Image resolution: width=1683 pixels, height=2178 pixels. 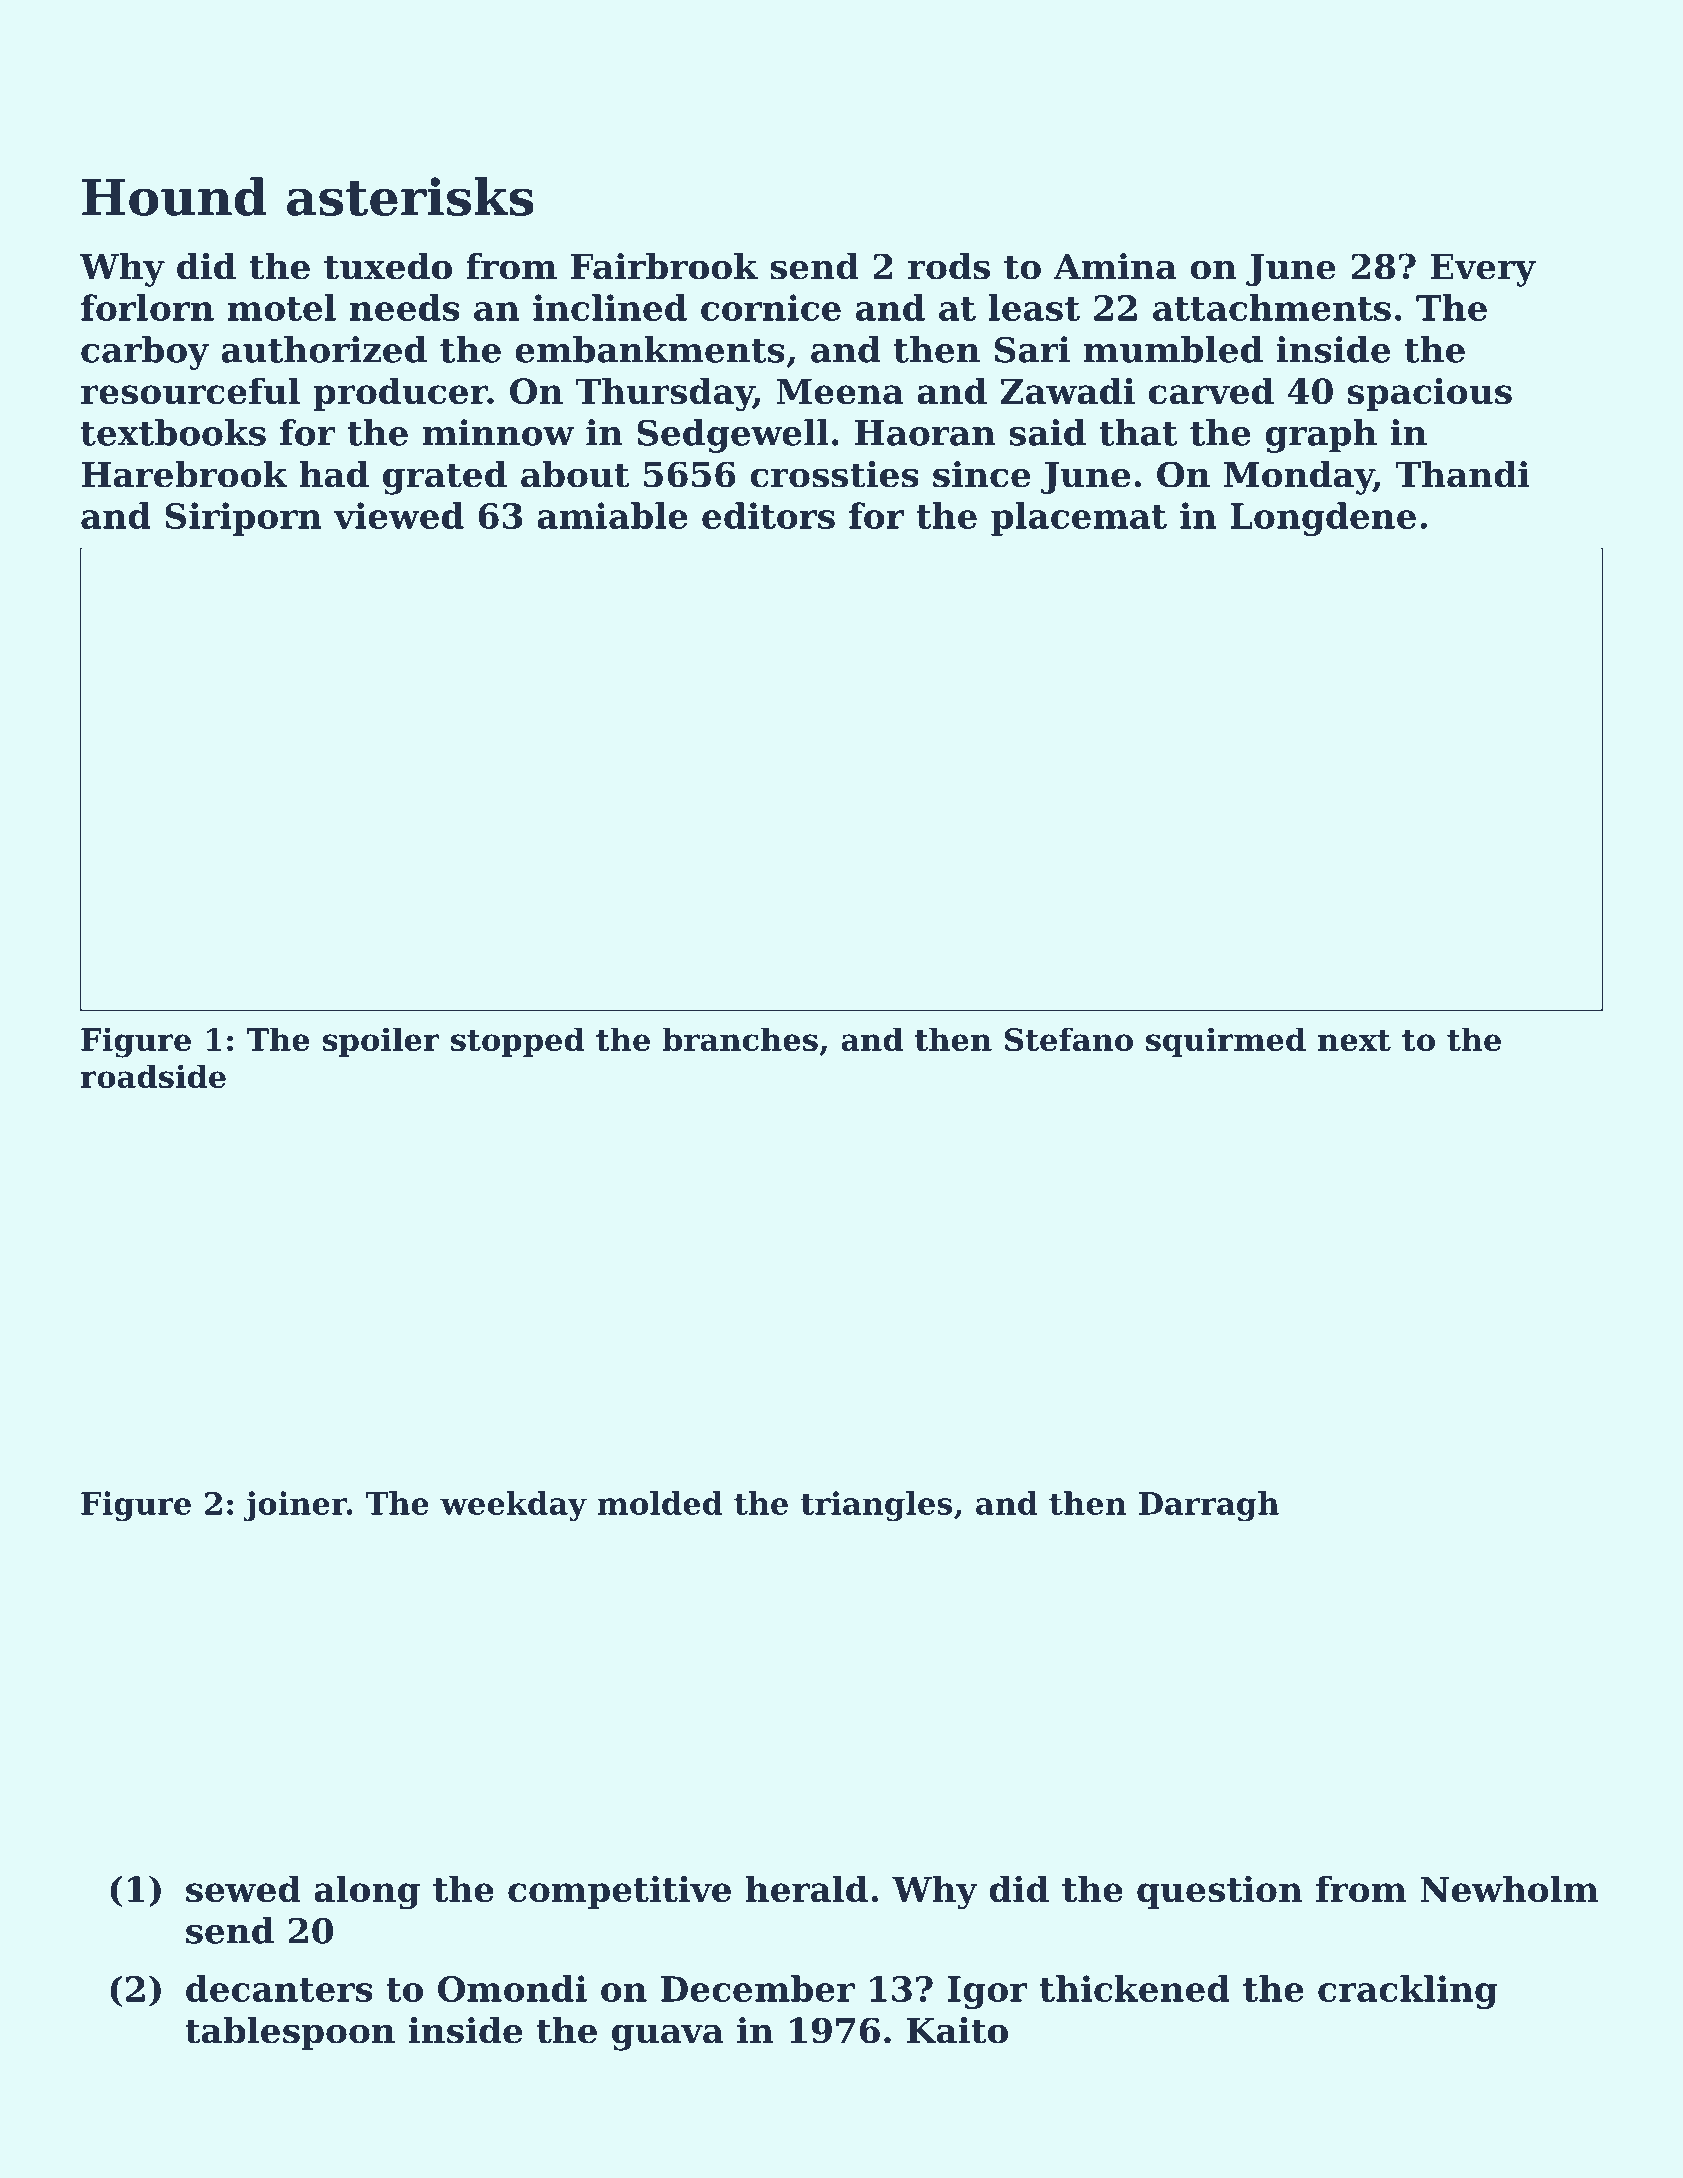 I want to click on Thandi, so click(x=1463, y=474).
